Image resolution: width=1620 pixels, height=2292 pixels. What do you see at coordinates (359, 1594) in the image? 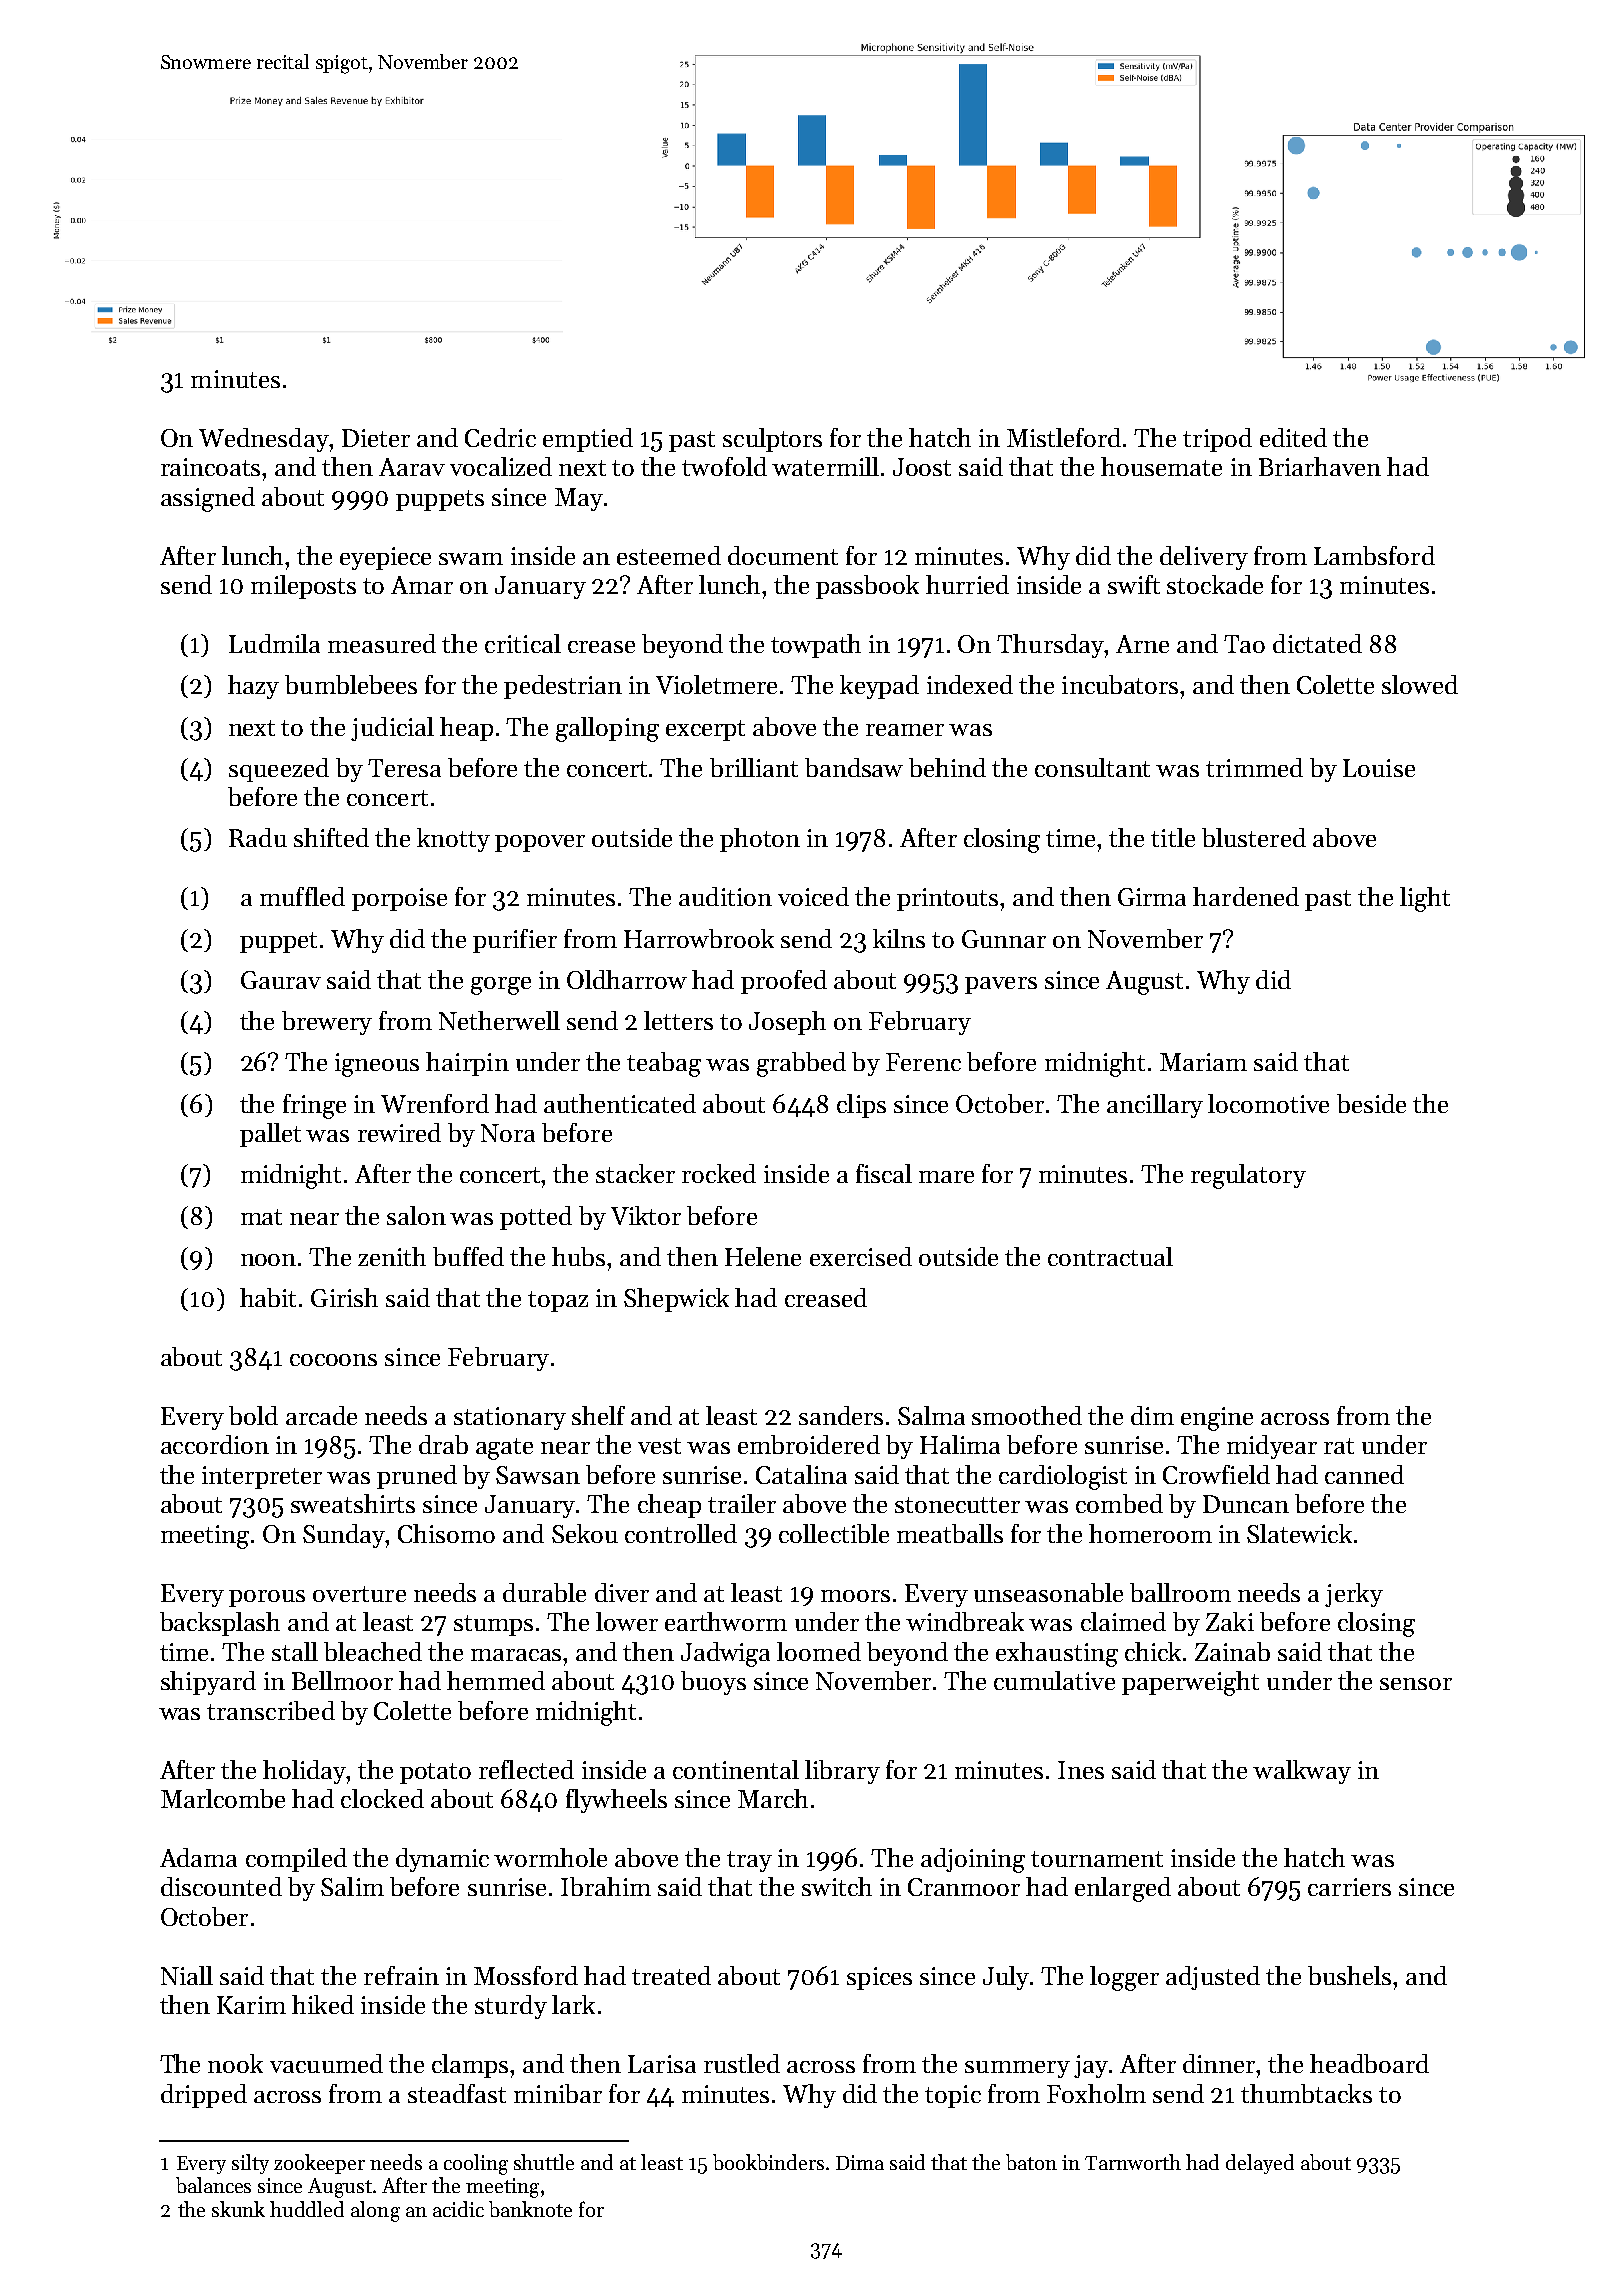
I see `overture` at bounding box center [359, 1594].
